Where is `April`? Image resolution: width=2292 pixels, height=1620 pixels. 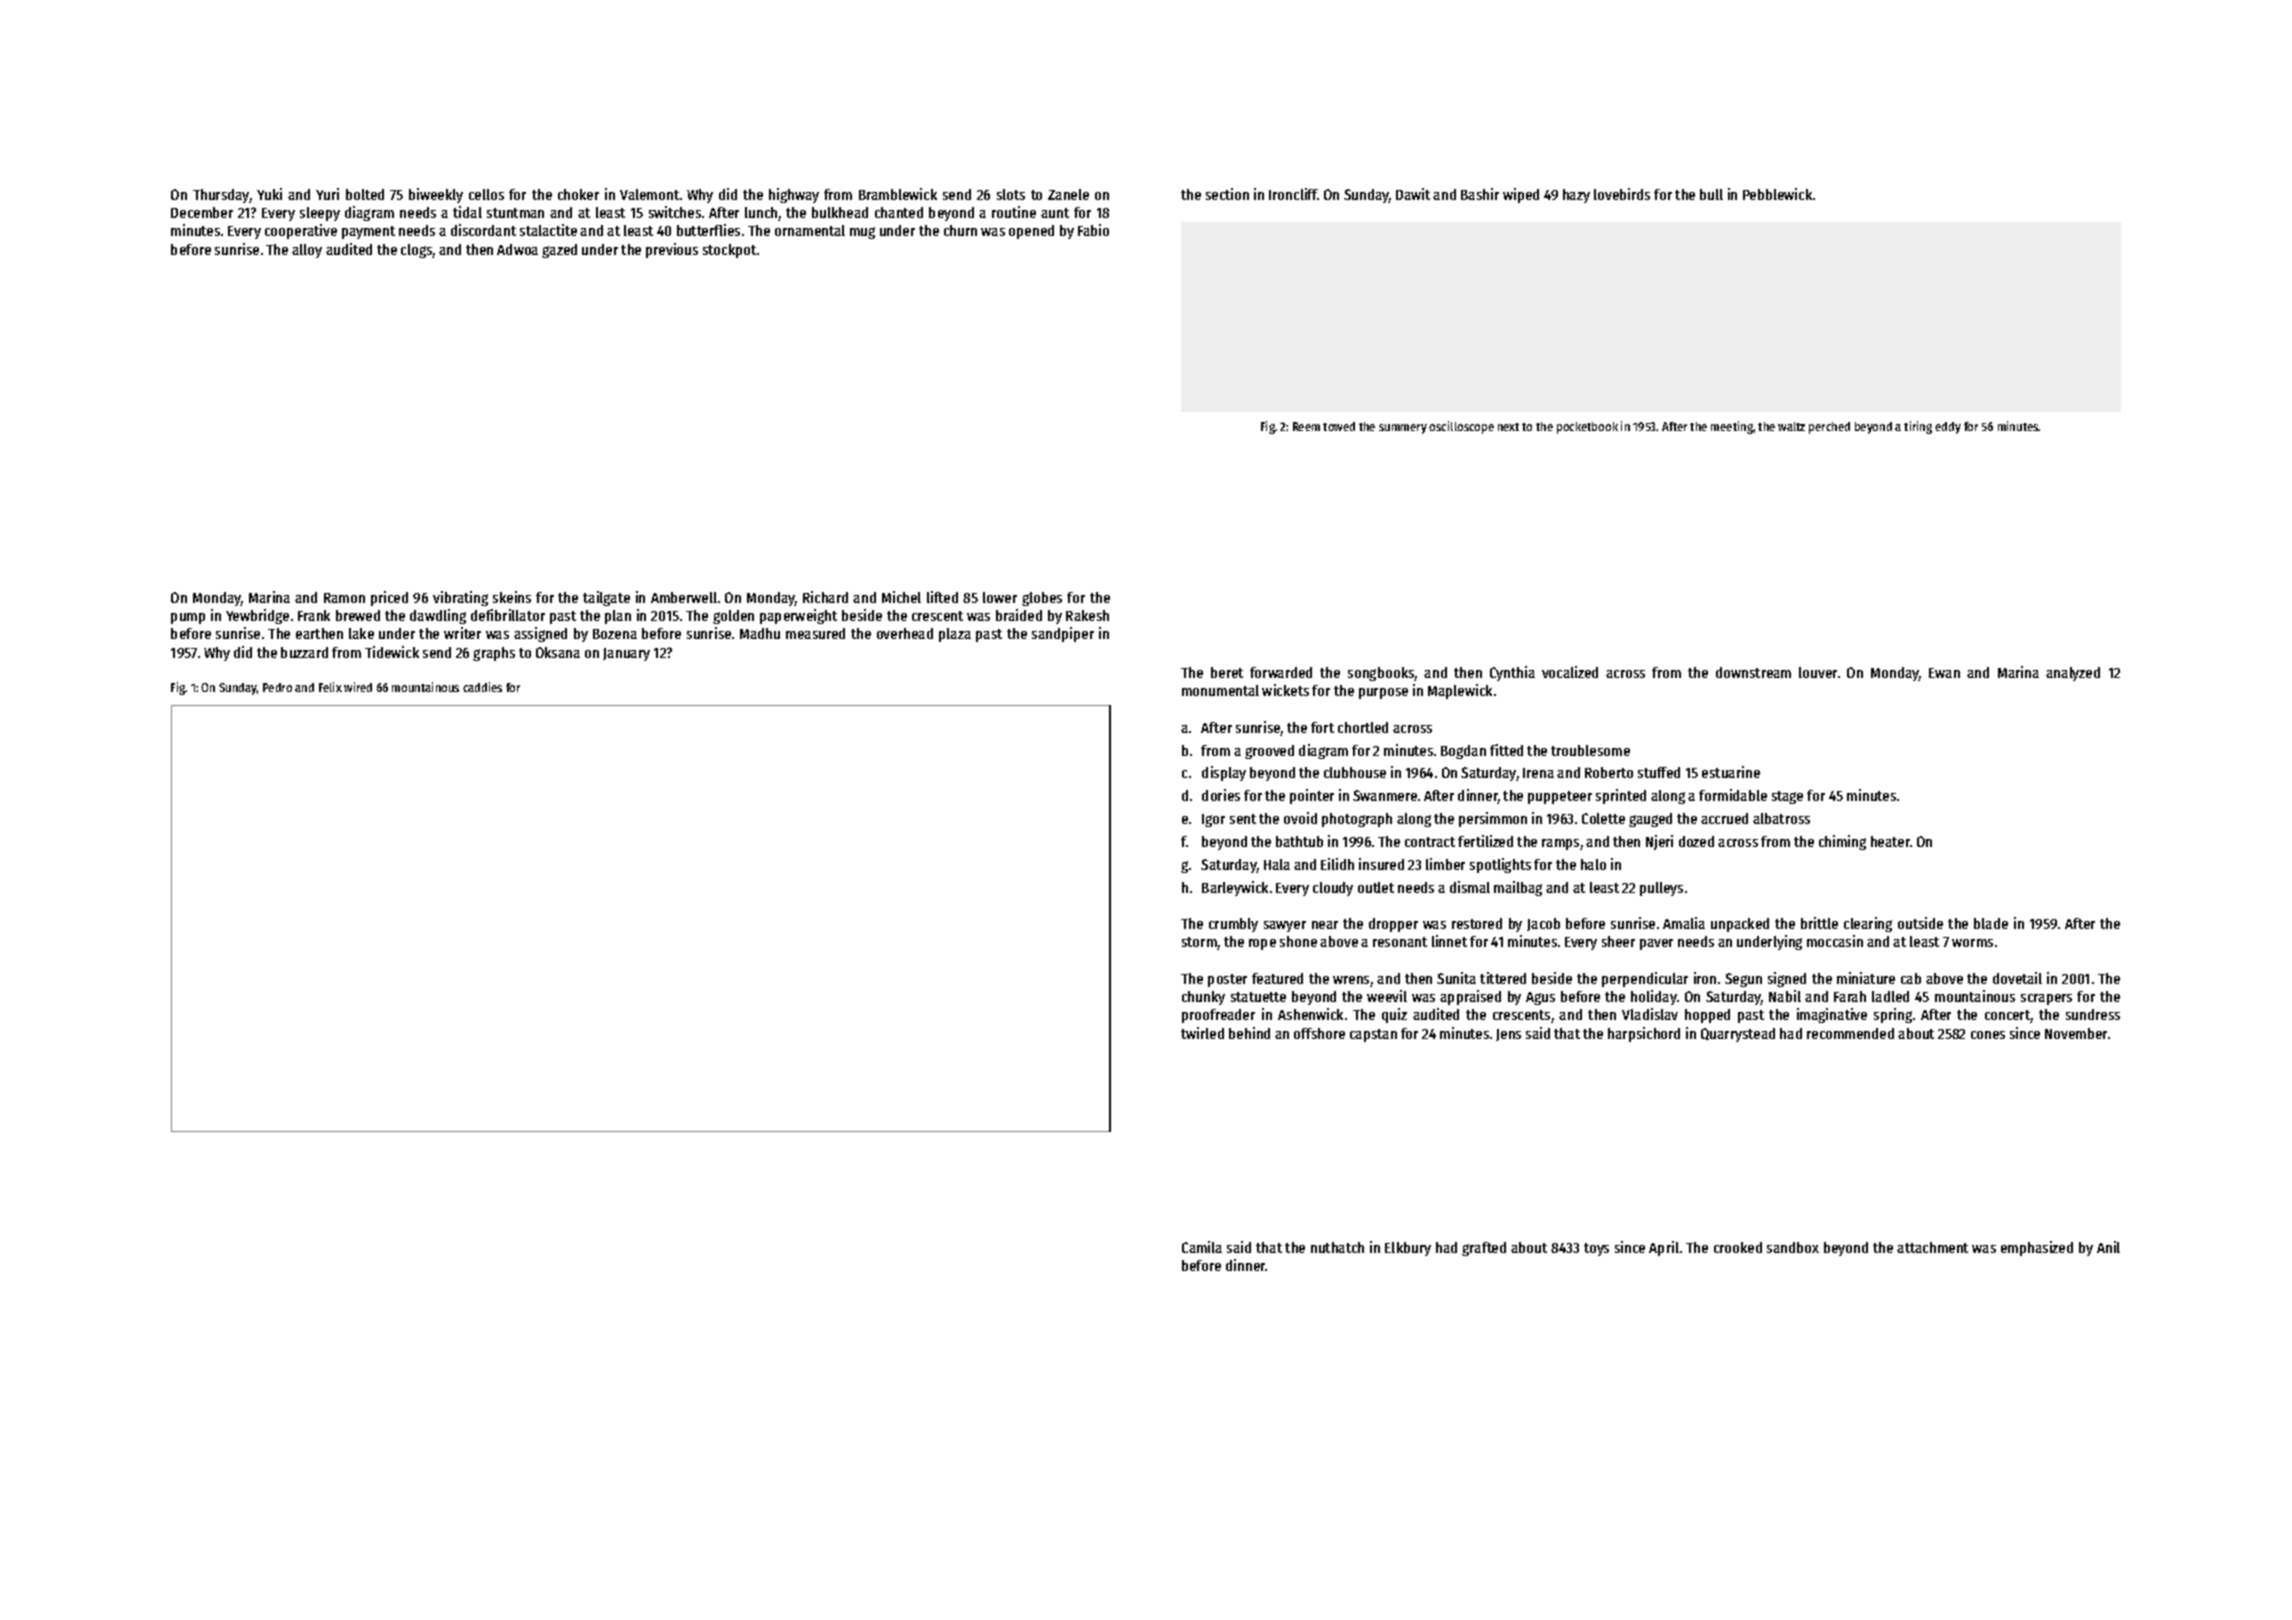 April is located at coordinates (1664, 1248).
